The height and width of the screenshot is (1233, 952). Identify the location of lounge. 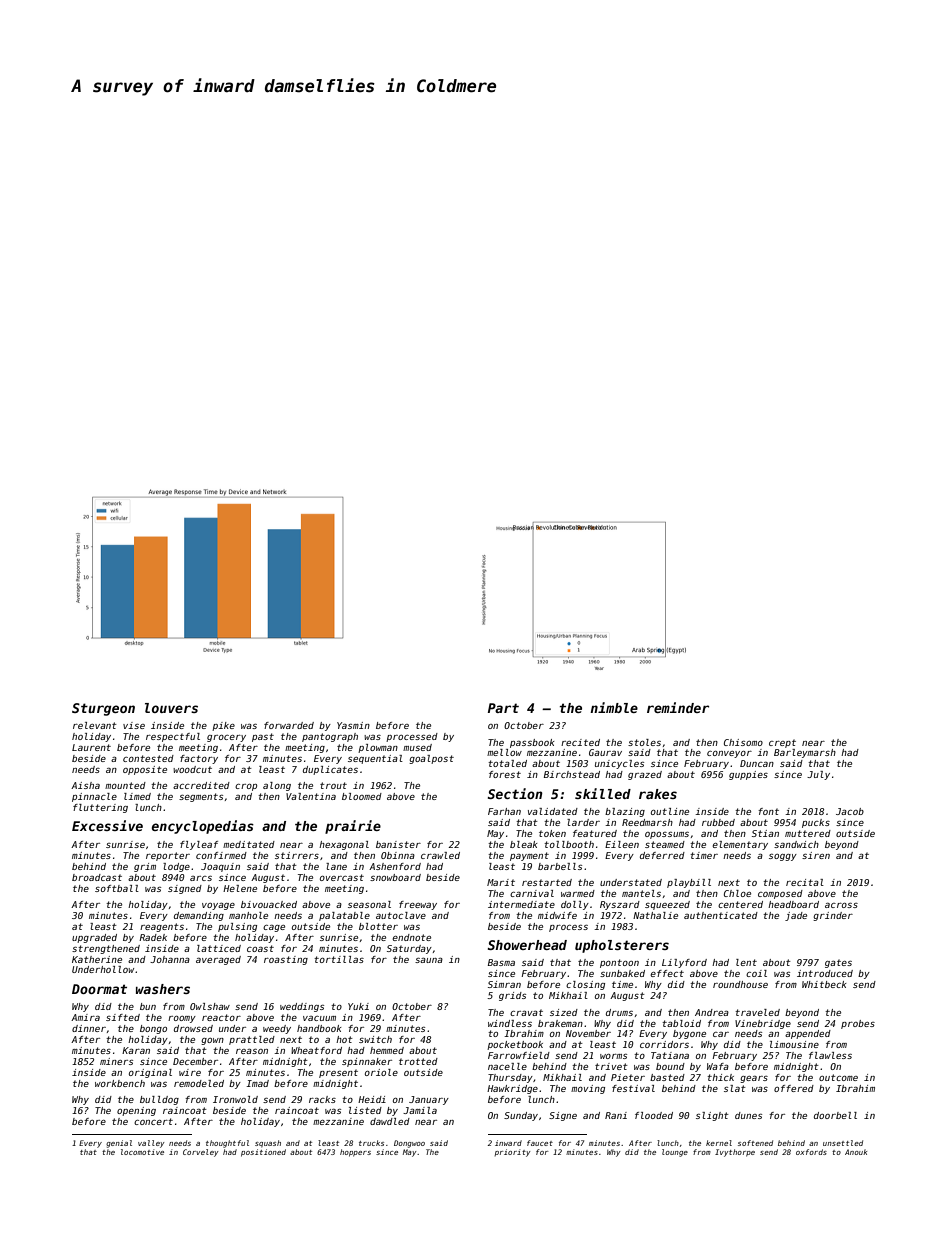
(675, 1153).
